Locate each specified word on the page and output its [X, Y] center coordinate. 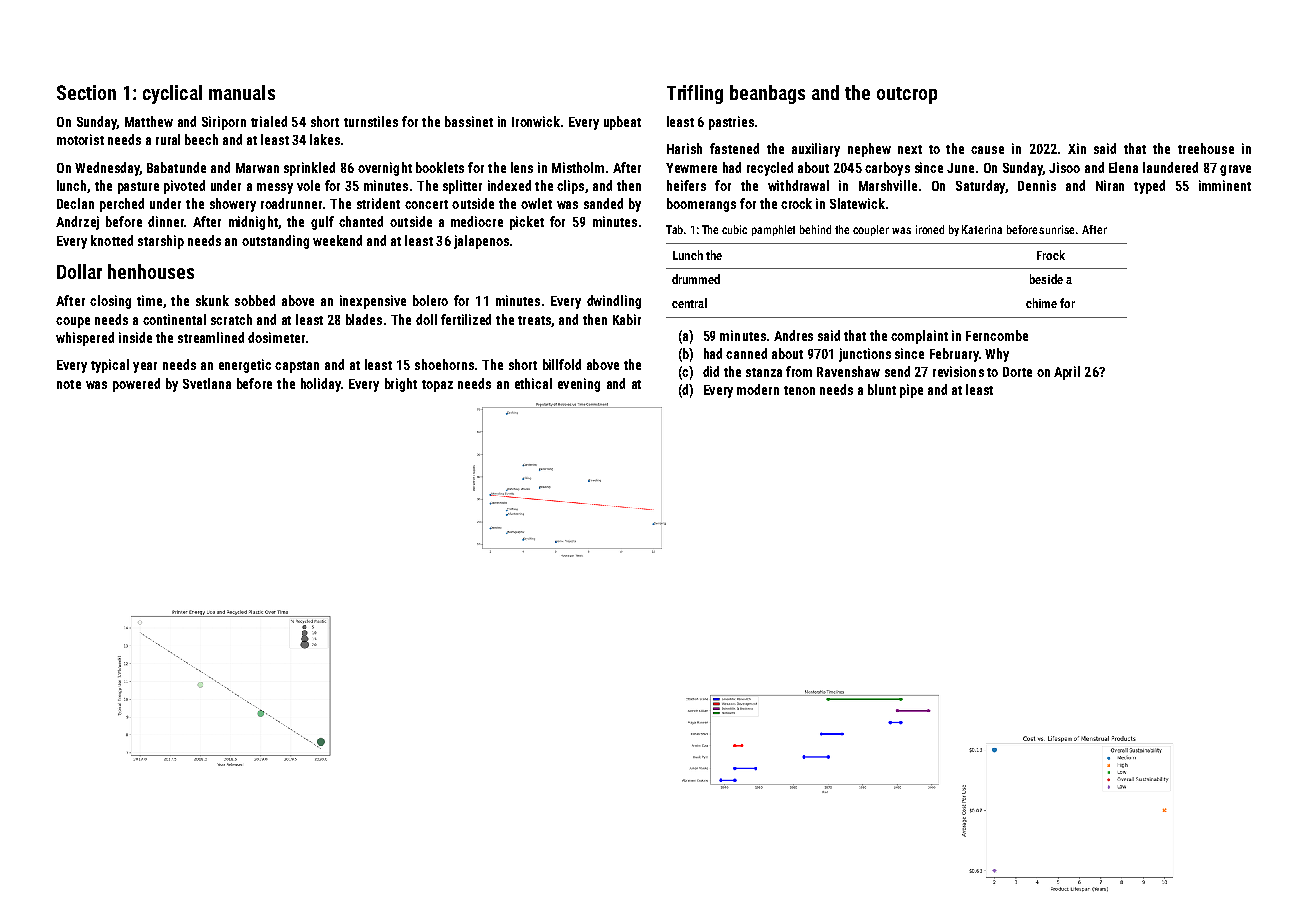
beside [1046, 279]
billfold [562, 364]
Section [86, 92]
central [689, 303]
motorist [80, 139]
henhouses [151, 271]
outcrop [907, 95]
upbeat [622, 123]
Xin [1077, 148]
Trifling [695, 94]
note [69, 384]
